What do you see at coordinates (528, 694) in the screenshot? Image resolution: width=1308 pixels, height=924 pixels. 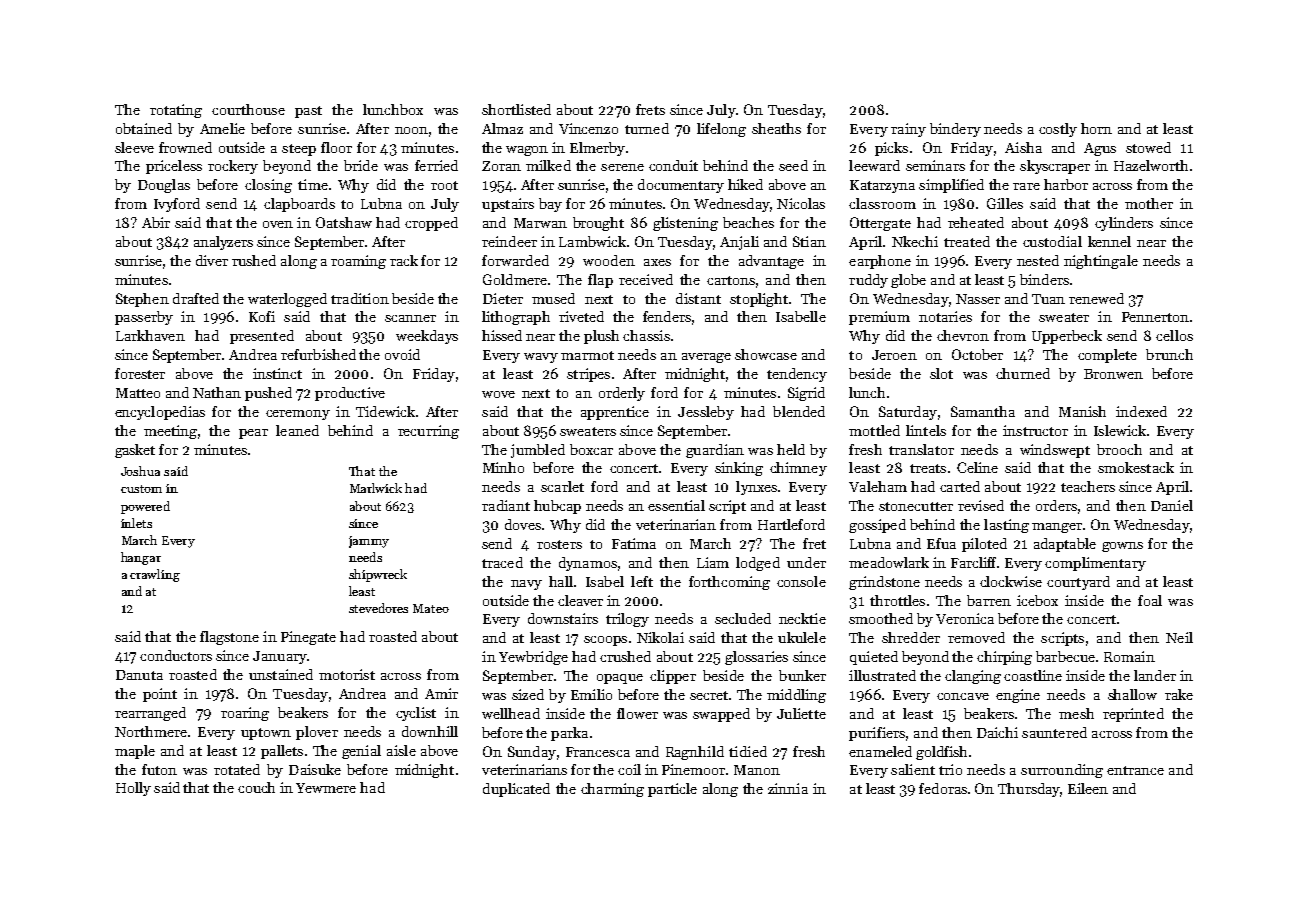 I see `sized` at bounding box center [528, 694].
